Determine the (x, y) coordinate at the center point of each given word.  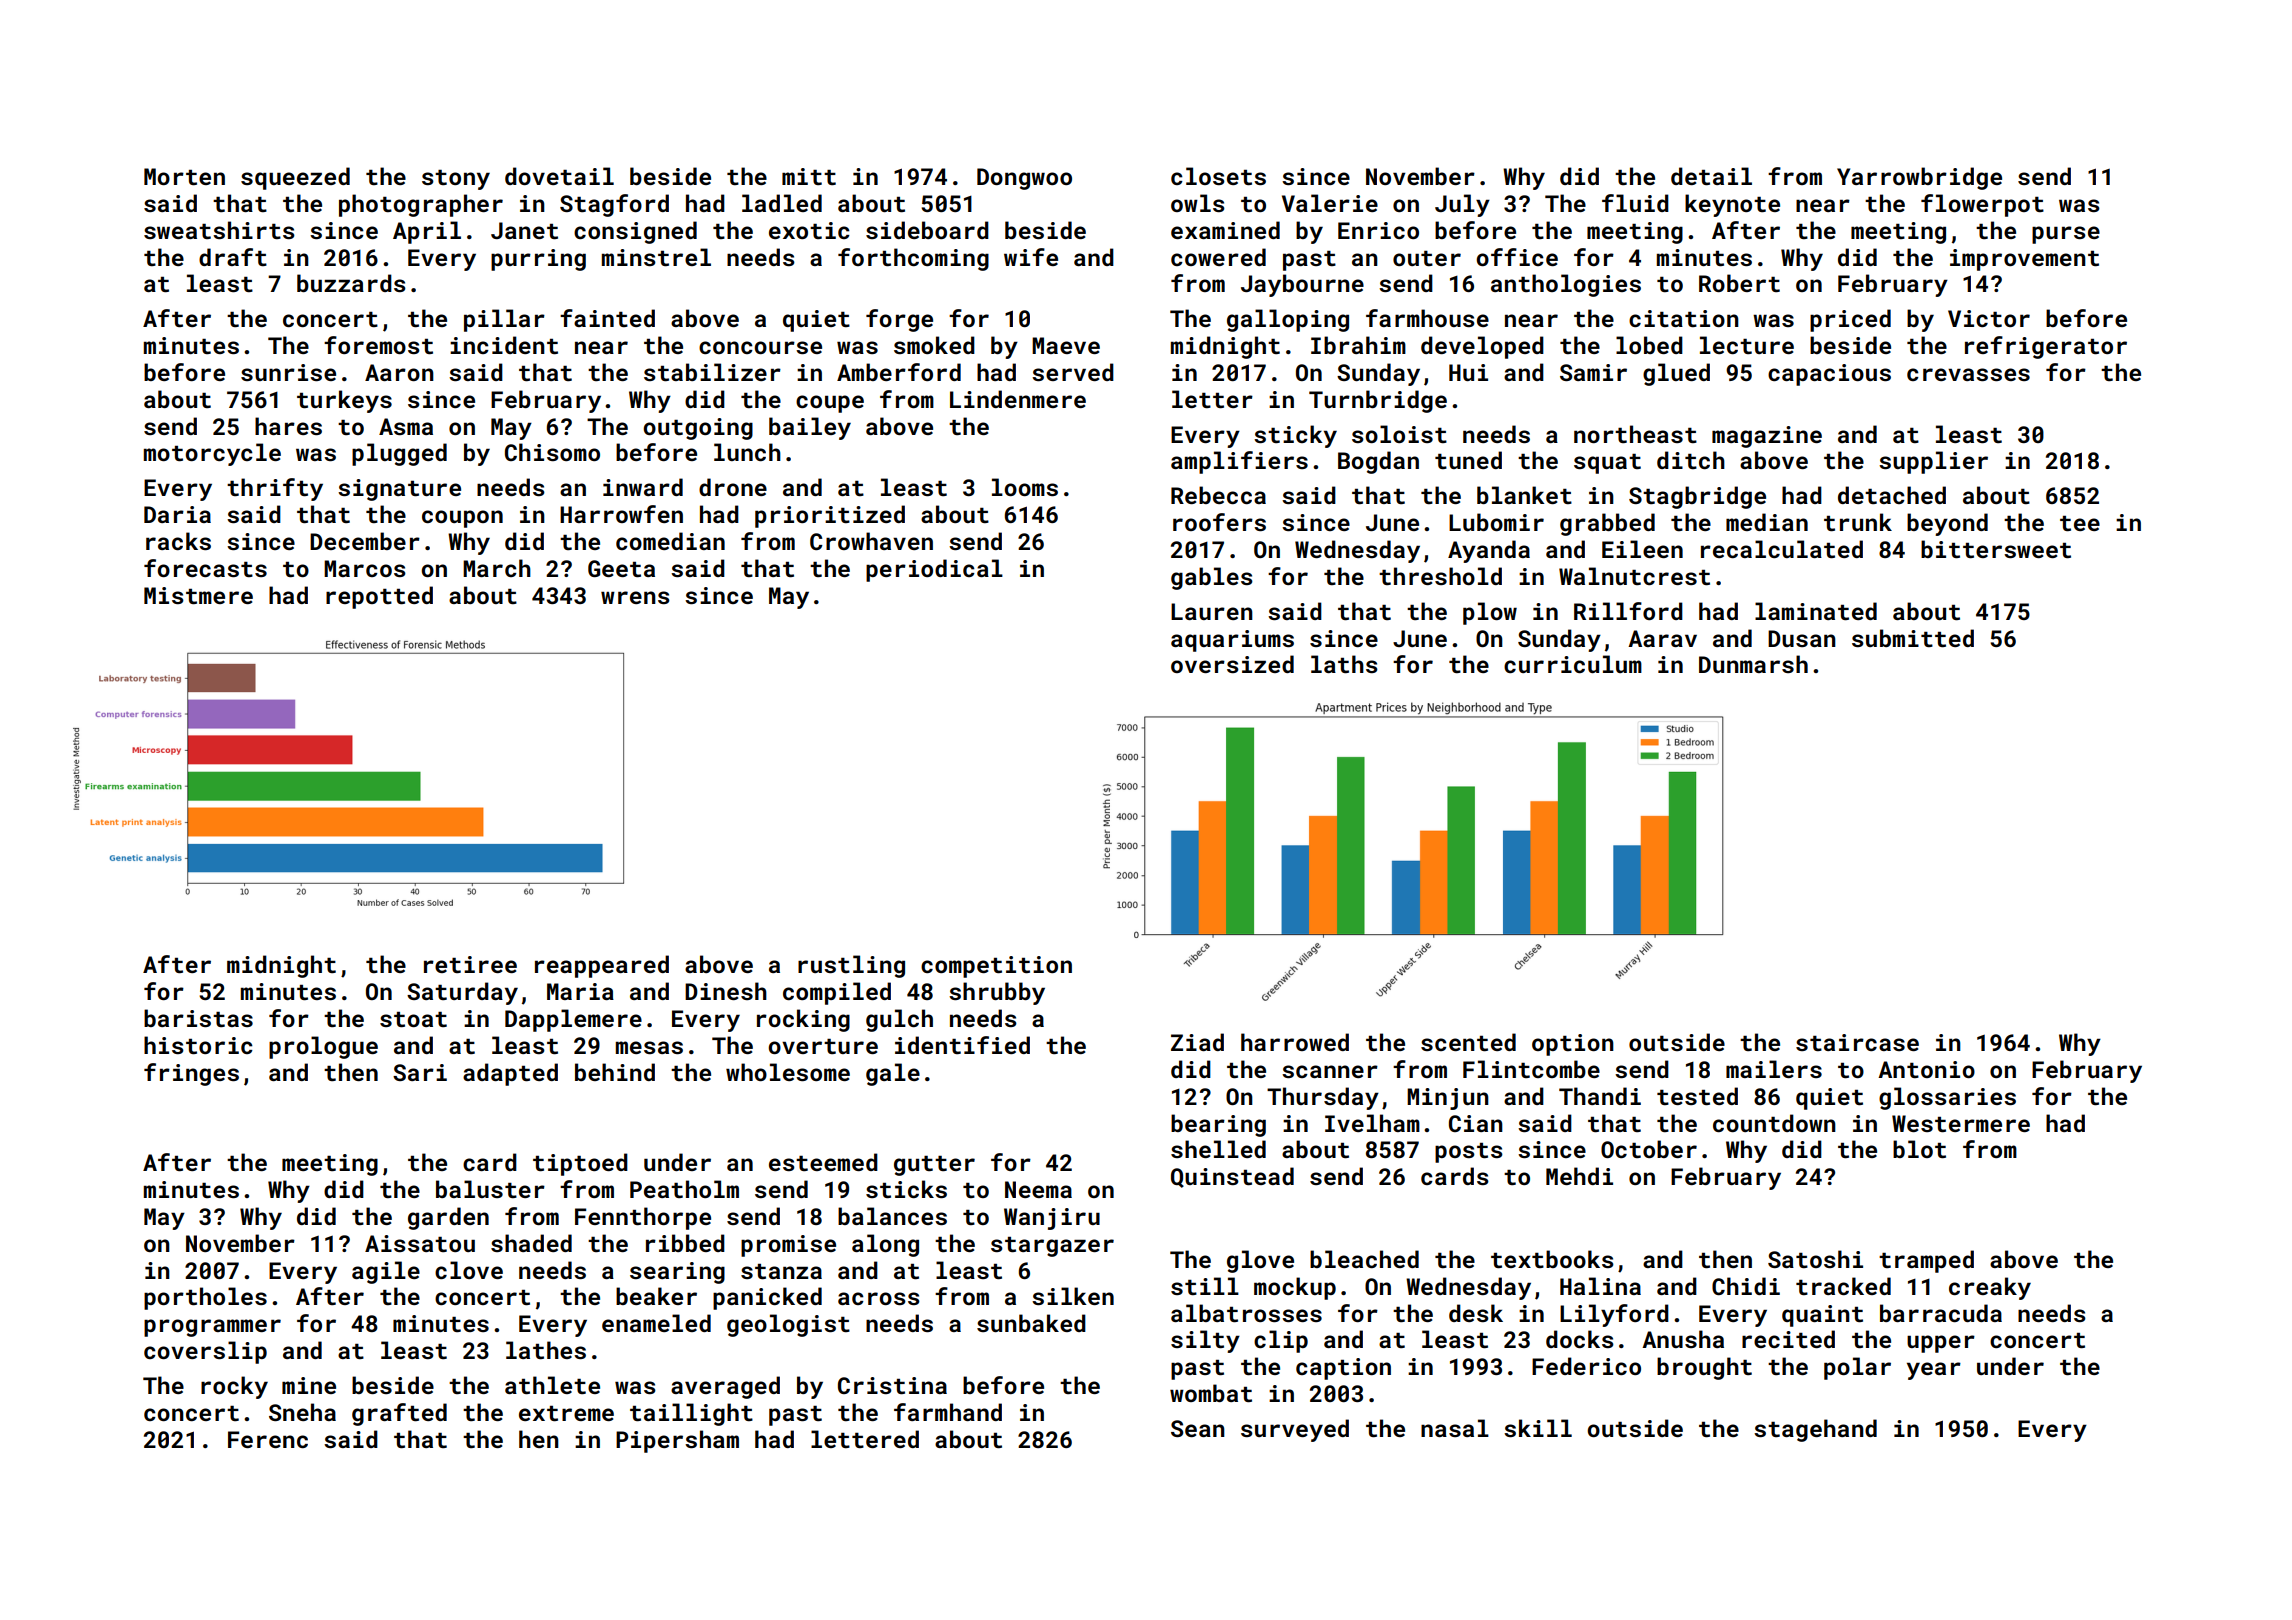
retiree (470, 964)
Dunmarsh (1753, 664)
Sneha (302, 1412)
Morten (184, 176)
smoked (934, 345)
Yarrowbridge (1919, 178)
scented (1468, 1042)
